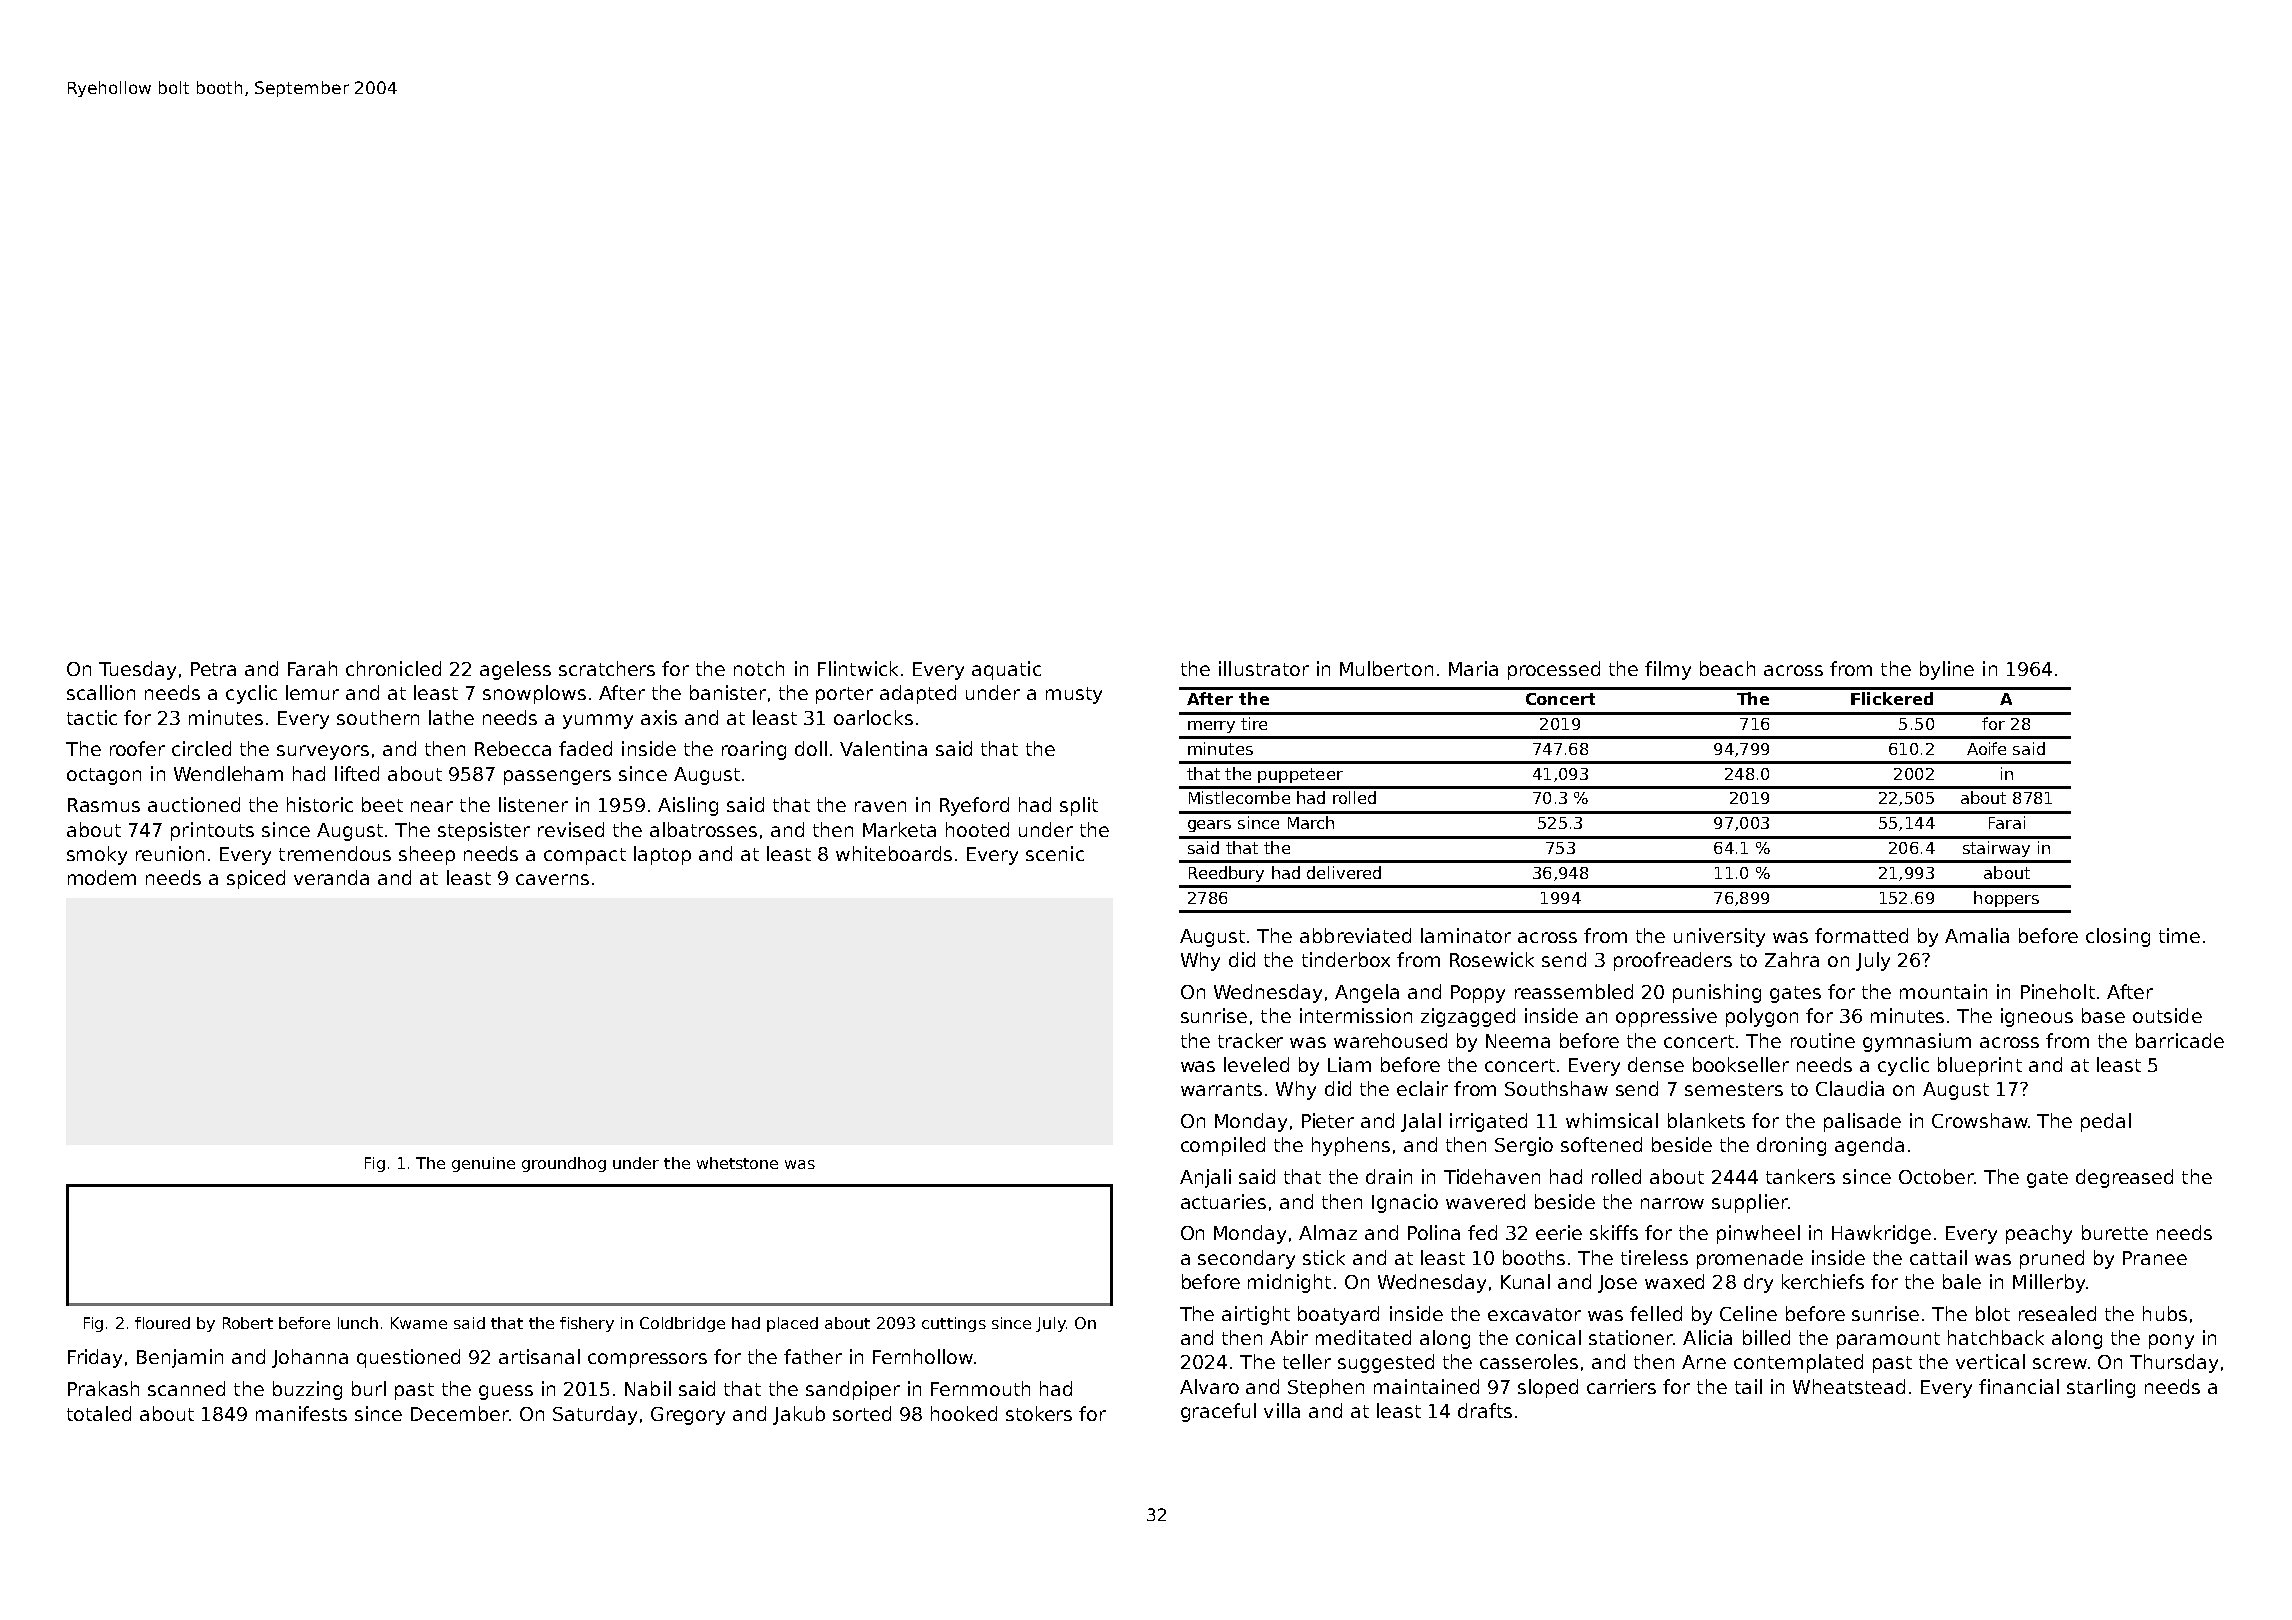 This image has height=1620, width=2292. Describe the element at coordinates (813, 1356) in the image. I see `father` at that location.
